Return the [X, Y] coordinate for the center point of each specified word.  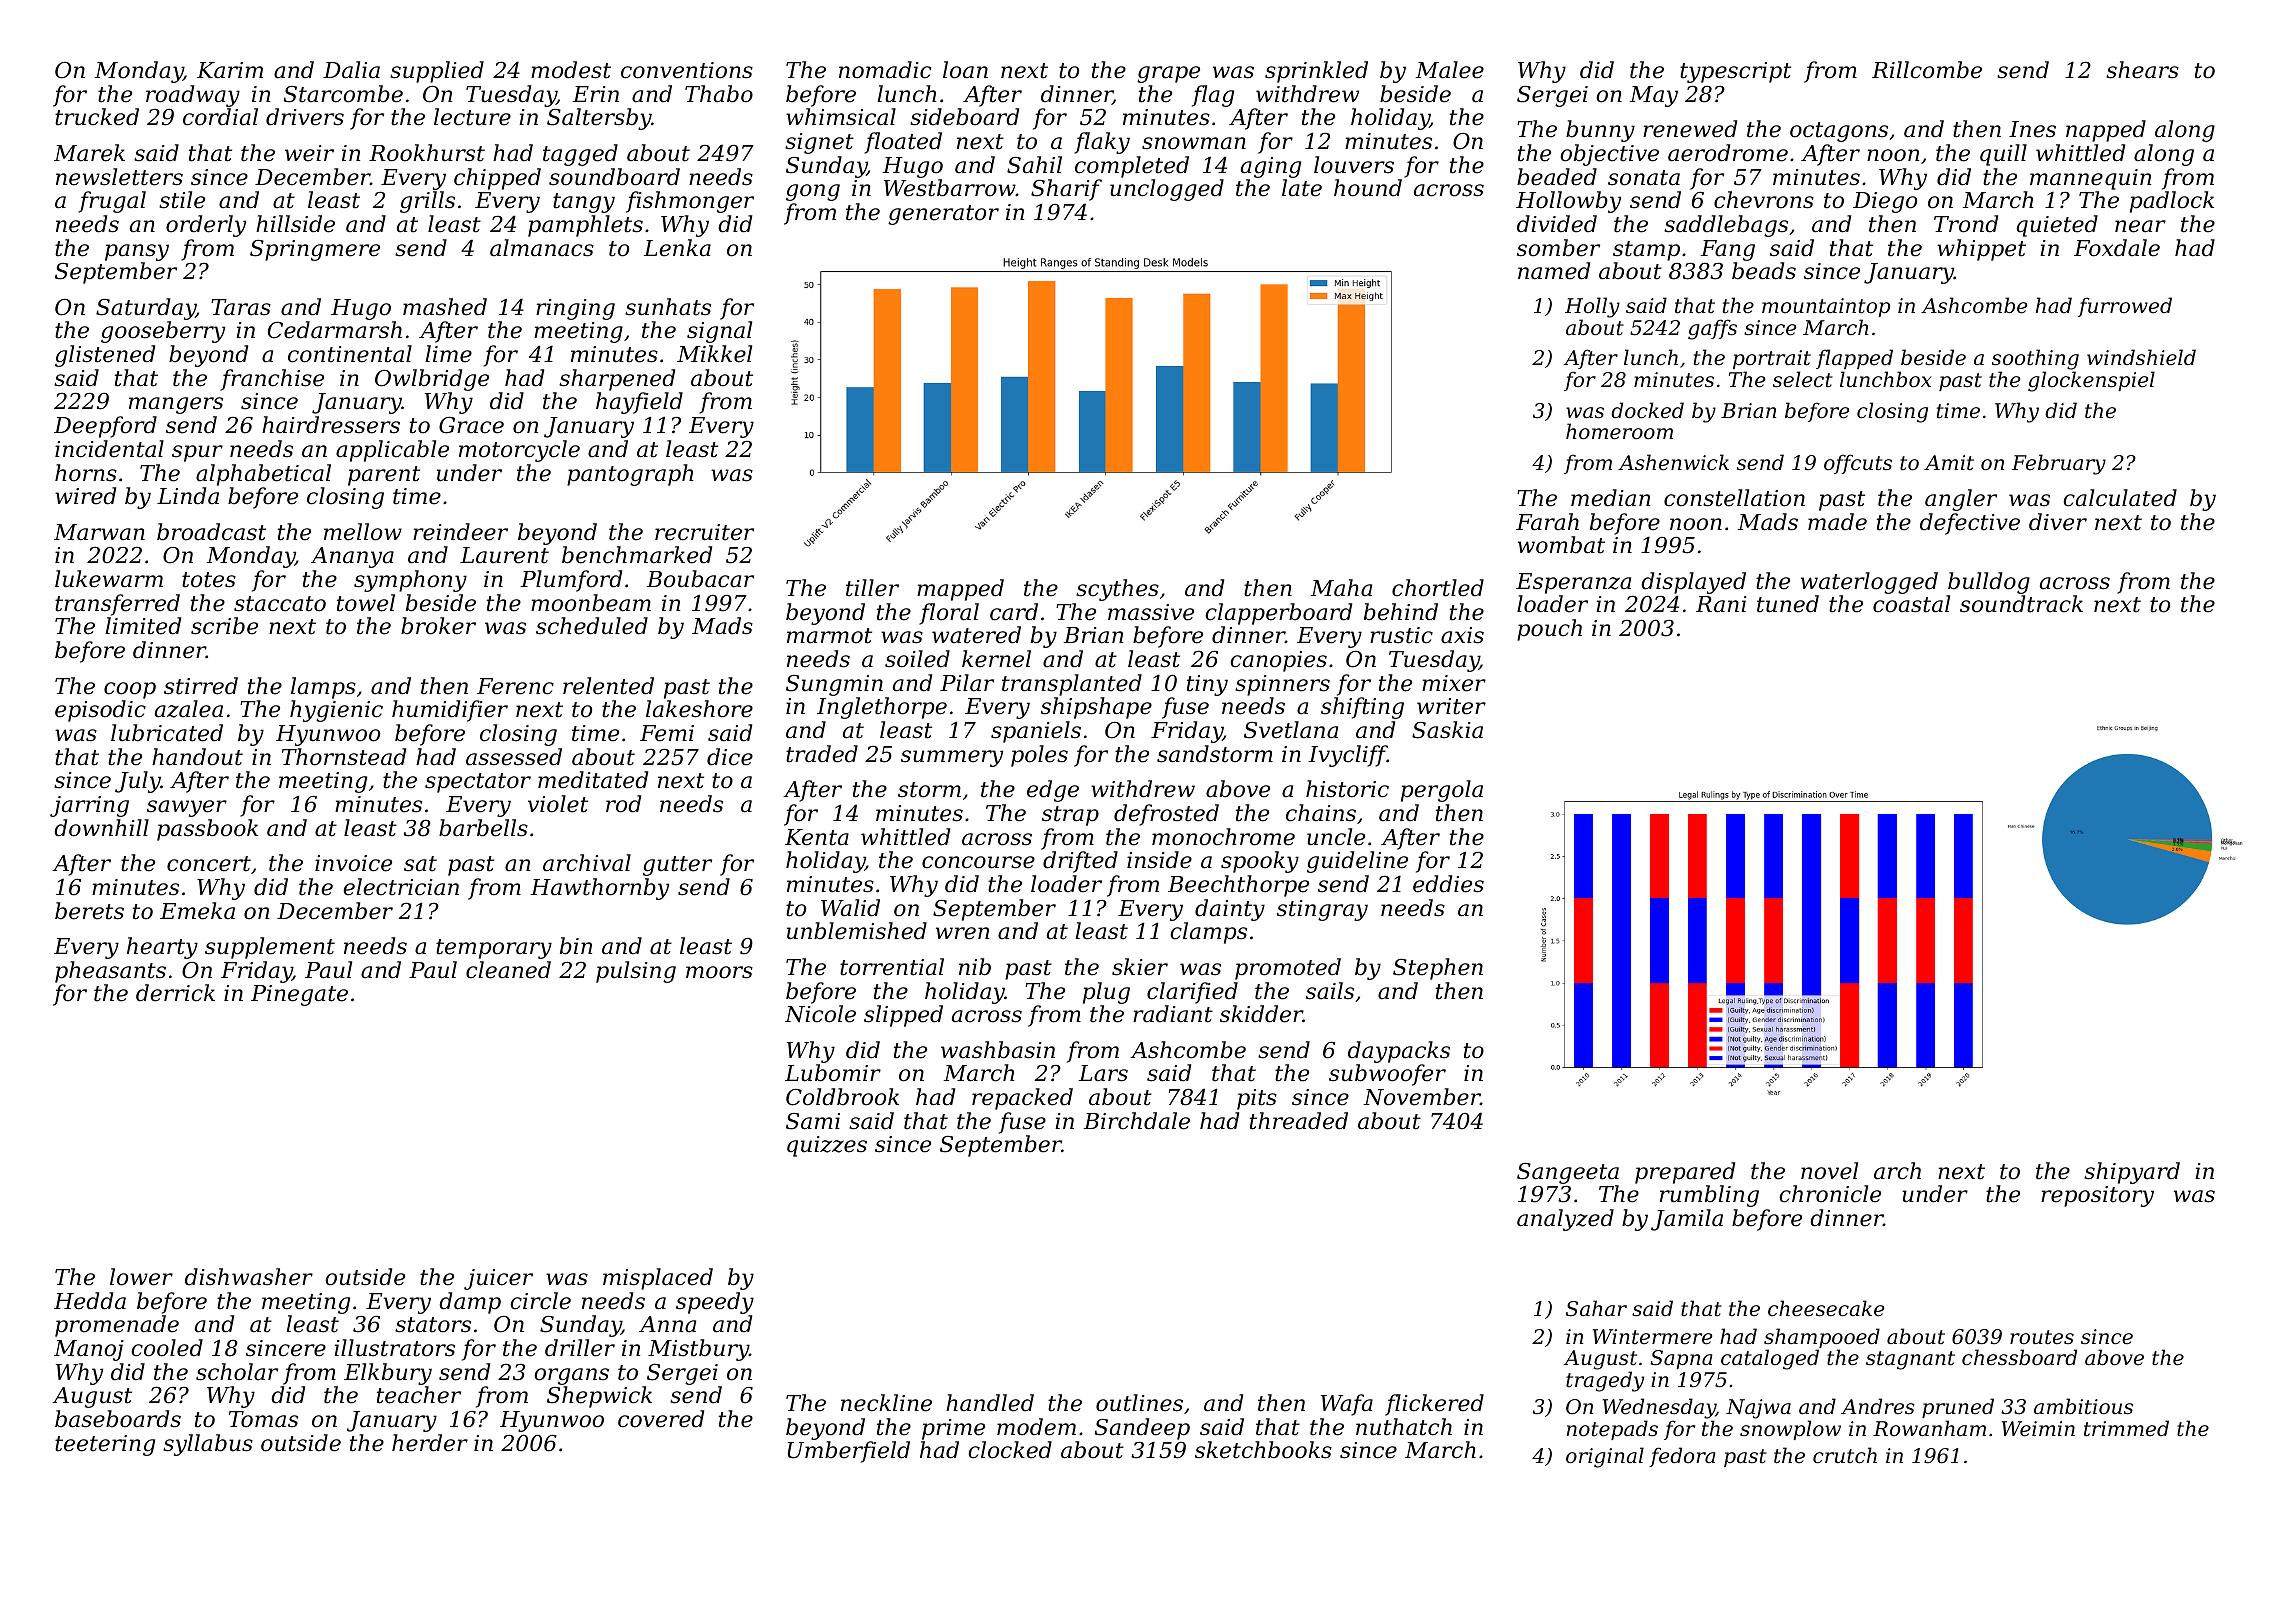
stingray [1322, 910]
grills [427, 202]
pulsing [636, 972]
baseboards [118, 1419]
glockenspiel [2091, 381]
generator [943, 215]
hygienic [336, 711]
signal [719, 332]
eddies [1448, 884]
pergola [1442, 791]
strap [1070, 816]
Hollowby [1568, 202]
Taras [241, 307]
